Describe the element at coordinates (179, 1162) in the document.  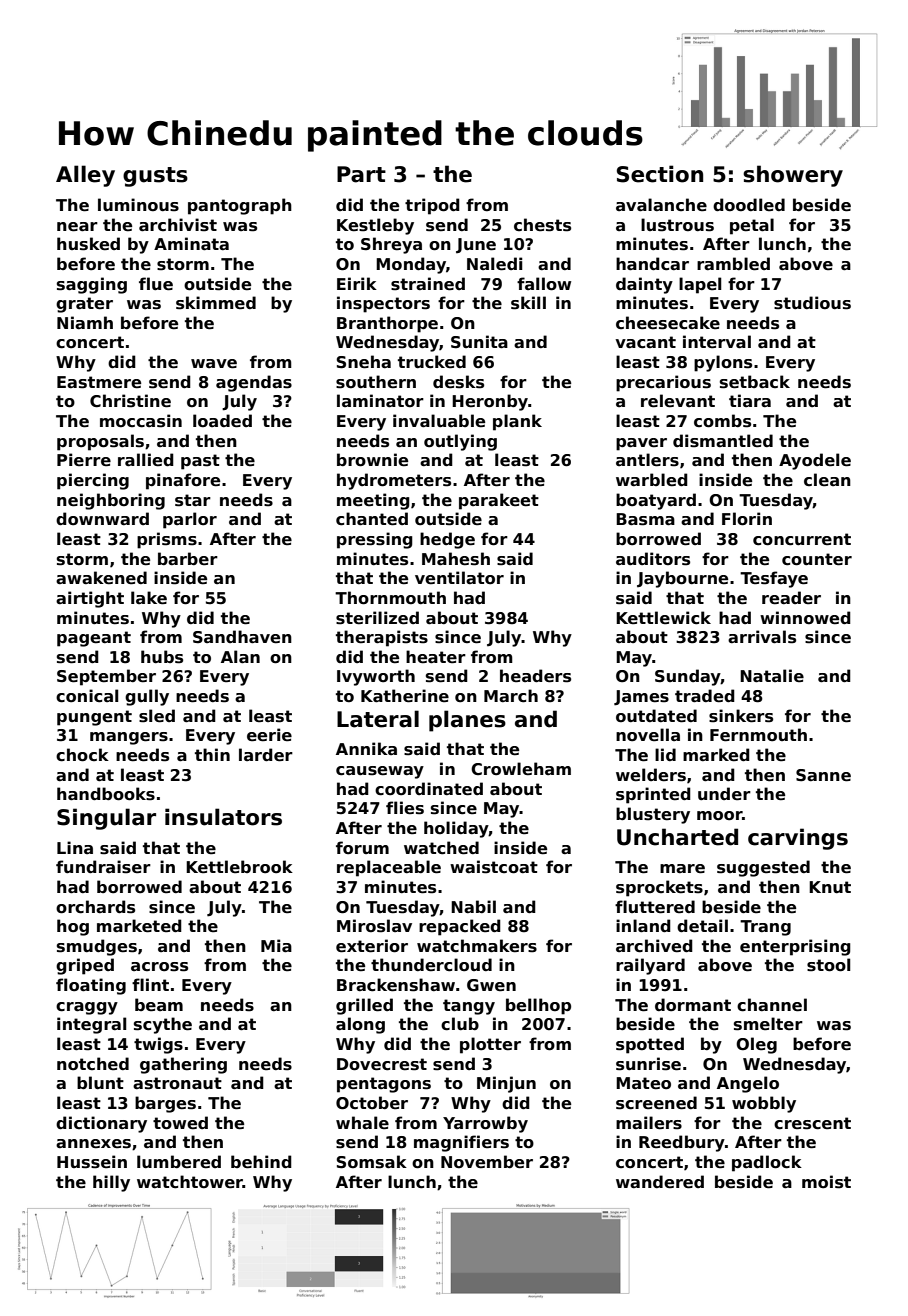
I see `lumbered` at that location.
